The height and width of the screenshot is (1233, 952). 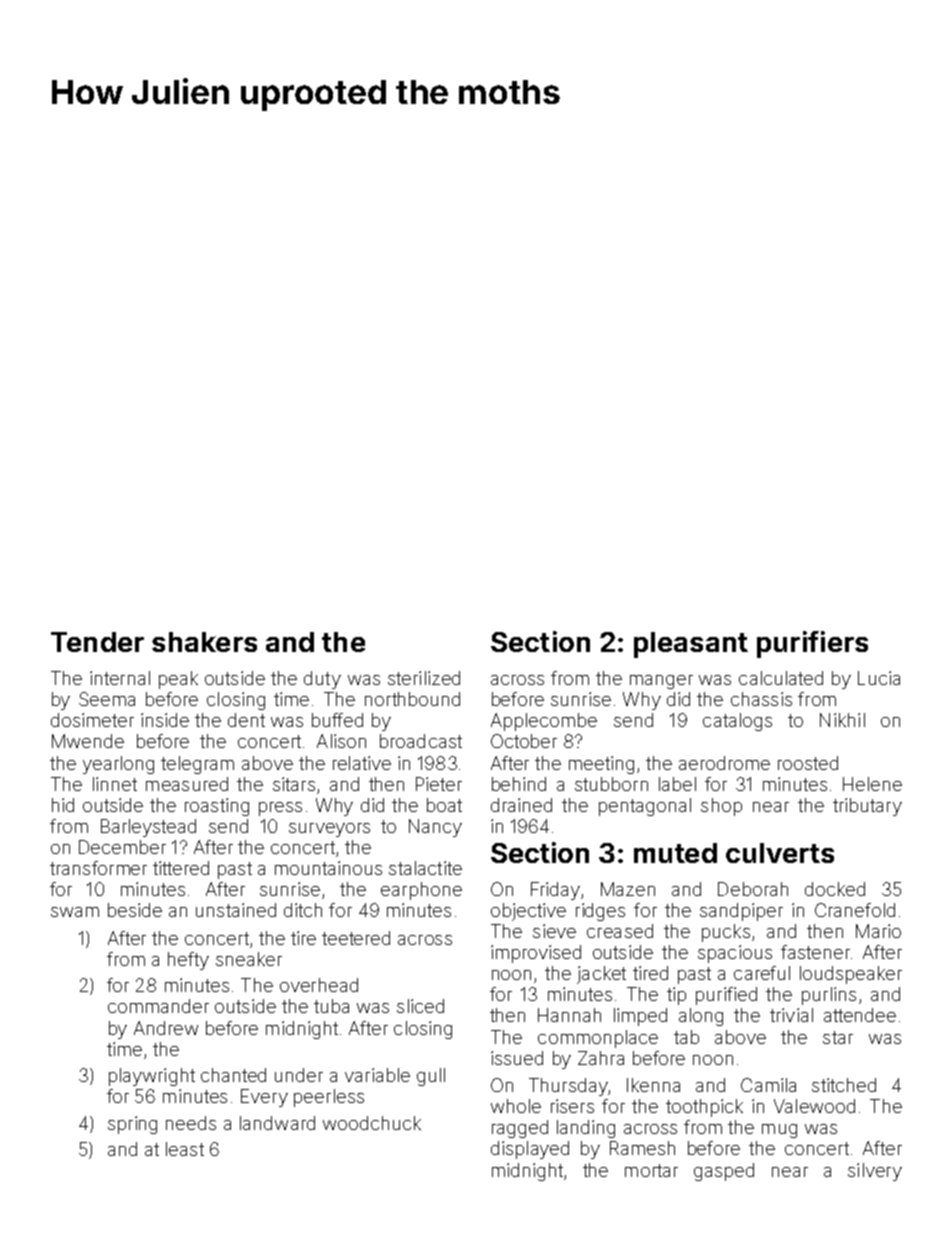 I want to click on boat, so click(x=444, y=805).
